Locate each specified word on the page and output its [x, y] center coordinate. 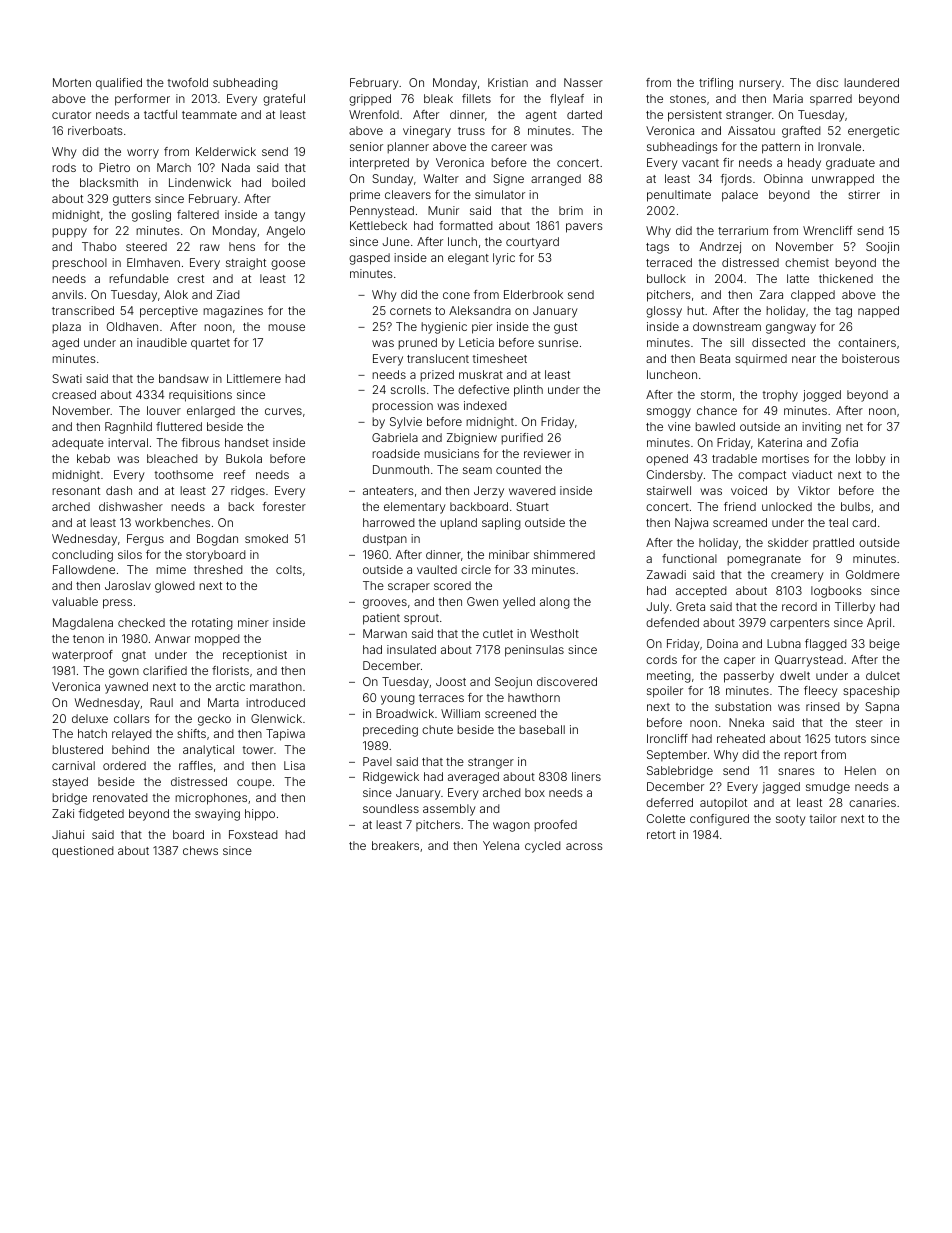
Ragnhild [128, 428]
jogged [822, 396]
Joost [451, 681]
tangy [290, 216]
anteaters [388, 491]
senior [366, 146]
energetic [873, 132]
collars [132, 718]
